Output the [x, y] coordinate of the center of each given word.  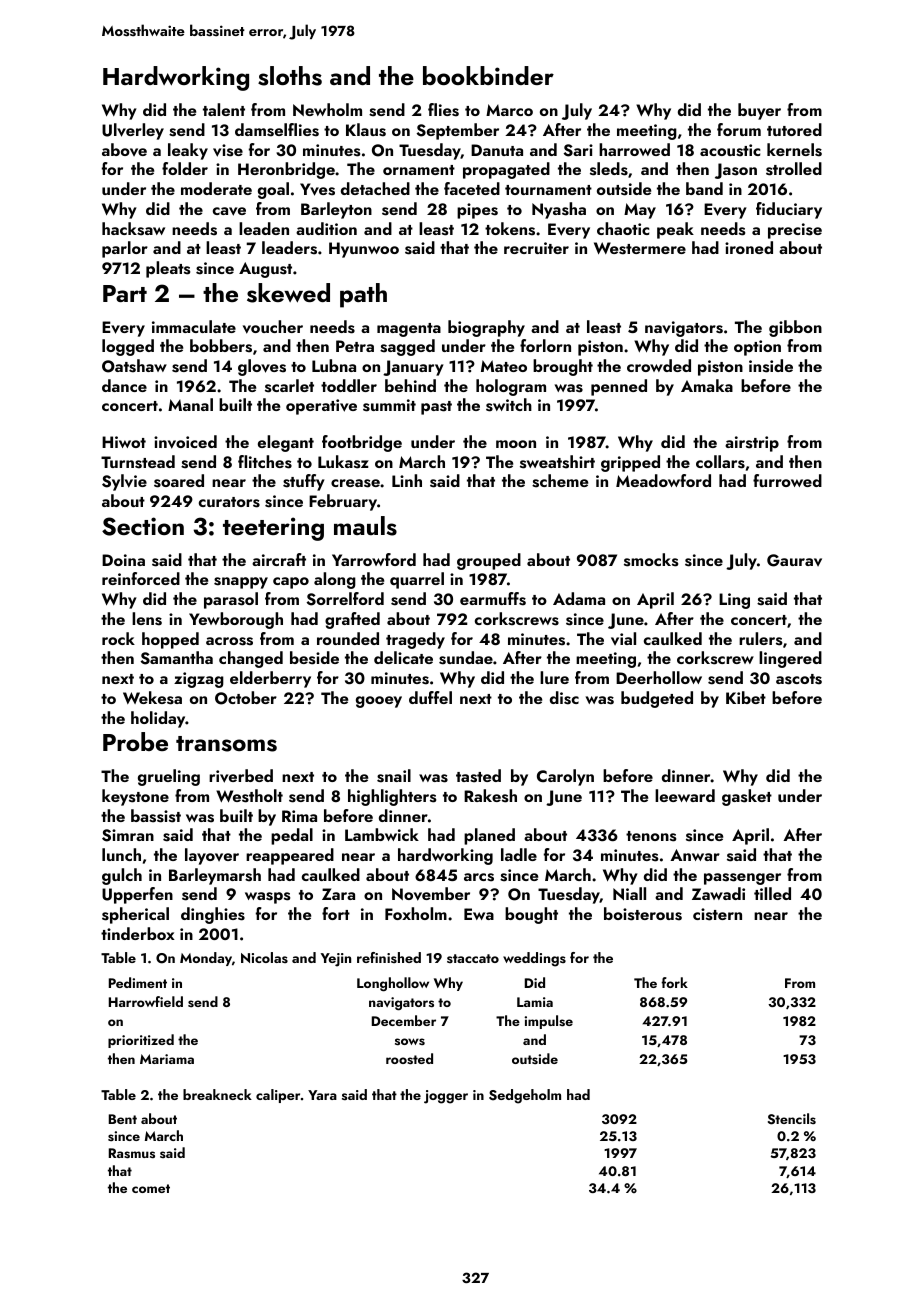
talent [224, 109]
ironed [749, 247]
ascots [799, 679]
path [363, 295]
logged [128, 347]
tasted [478, 776]
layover [212, 856]
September [457, 131]
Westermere [640, 248]
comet [151, 1188]
